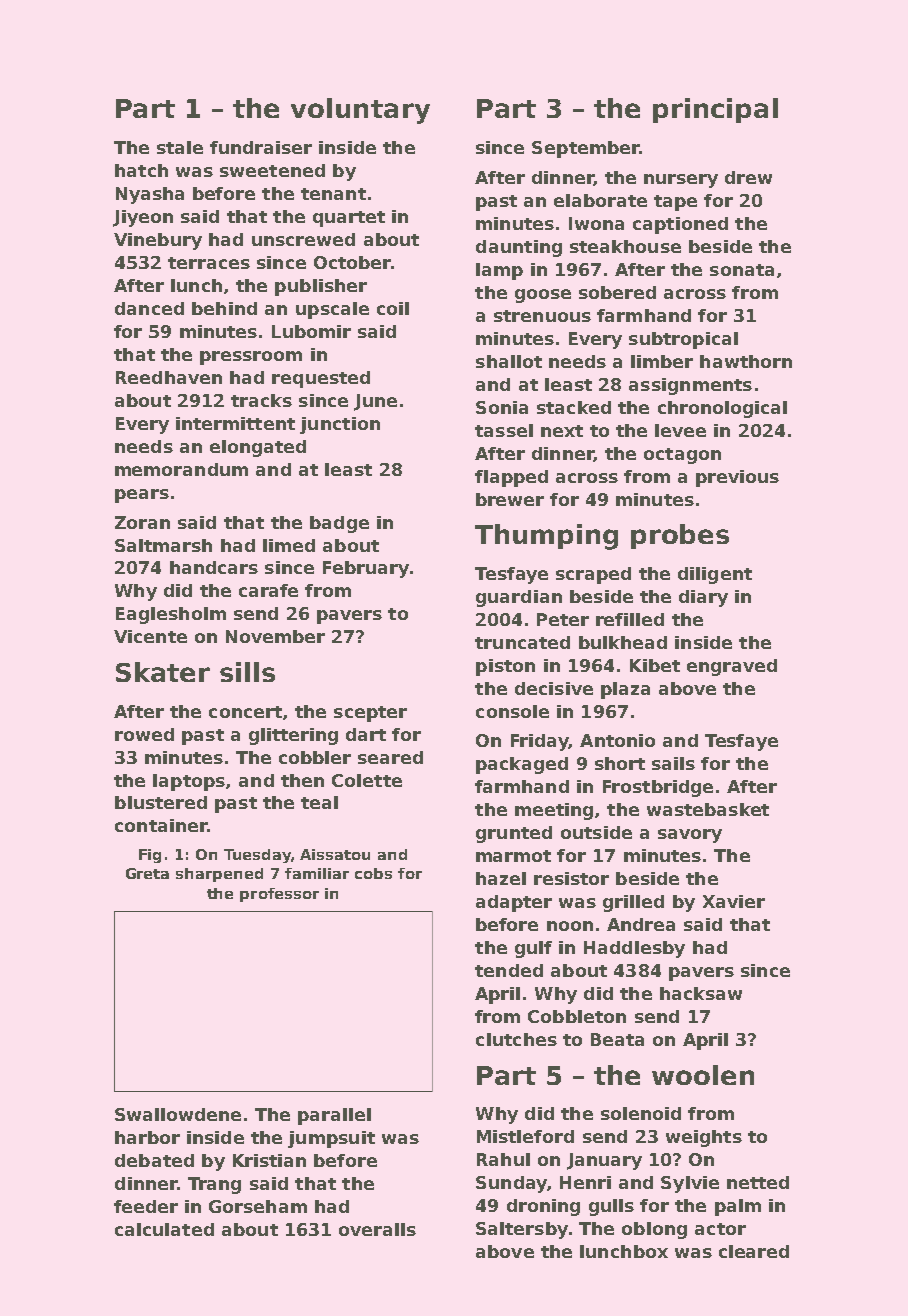 This document has width=908, height=1316. What do you see at coordinates (289, 545) in the document?
I see `limed` at bounding box center [289, 545].
